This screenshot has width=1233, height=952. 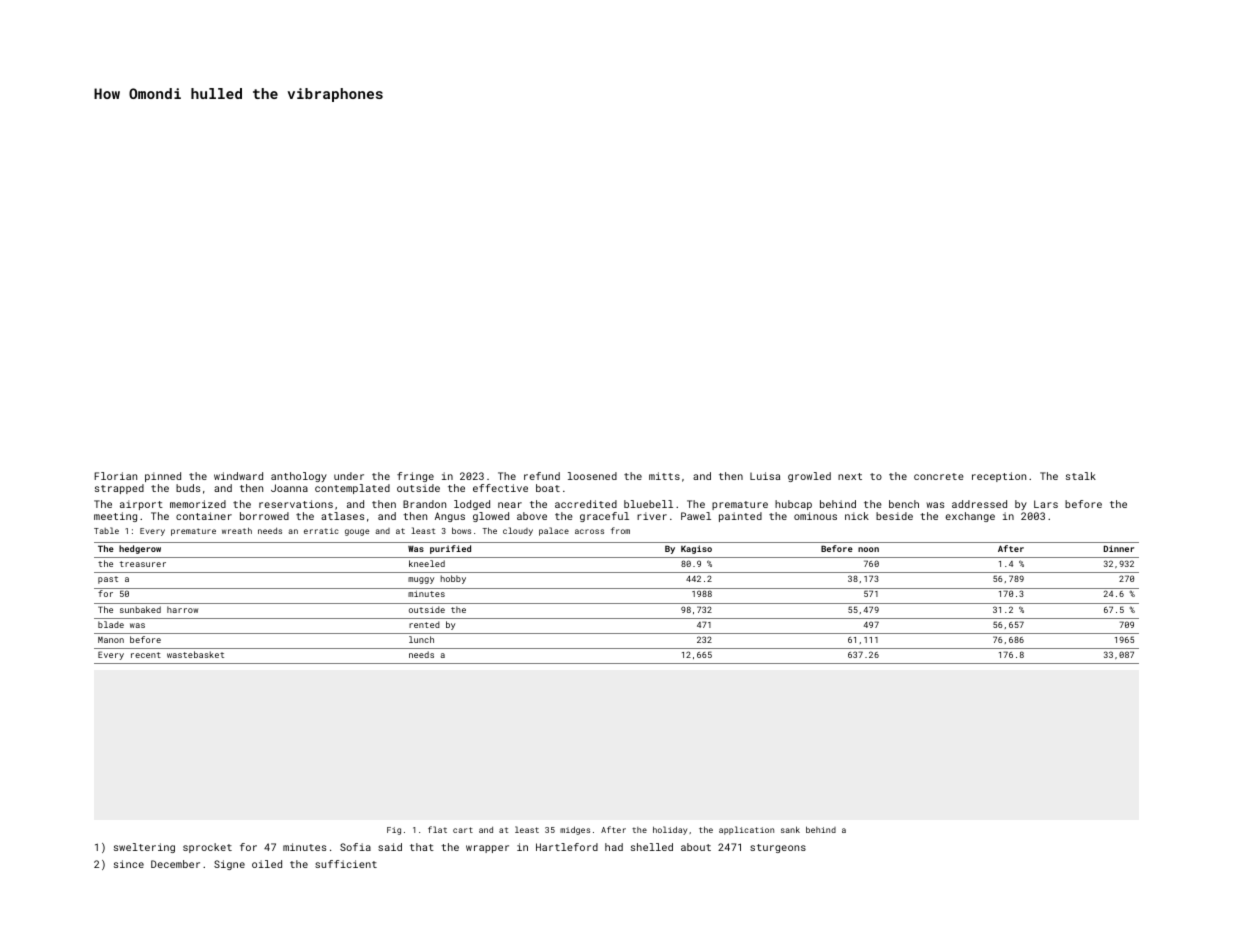 I want to click on Dinner, so click(x=1119, y=548).
